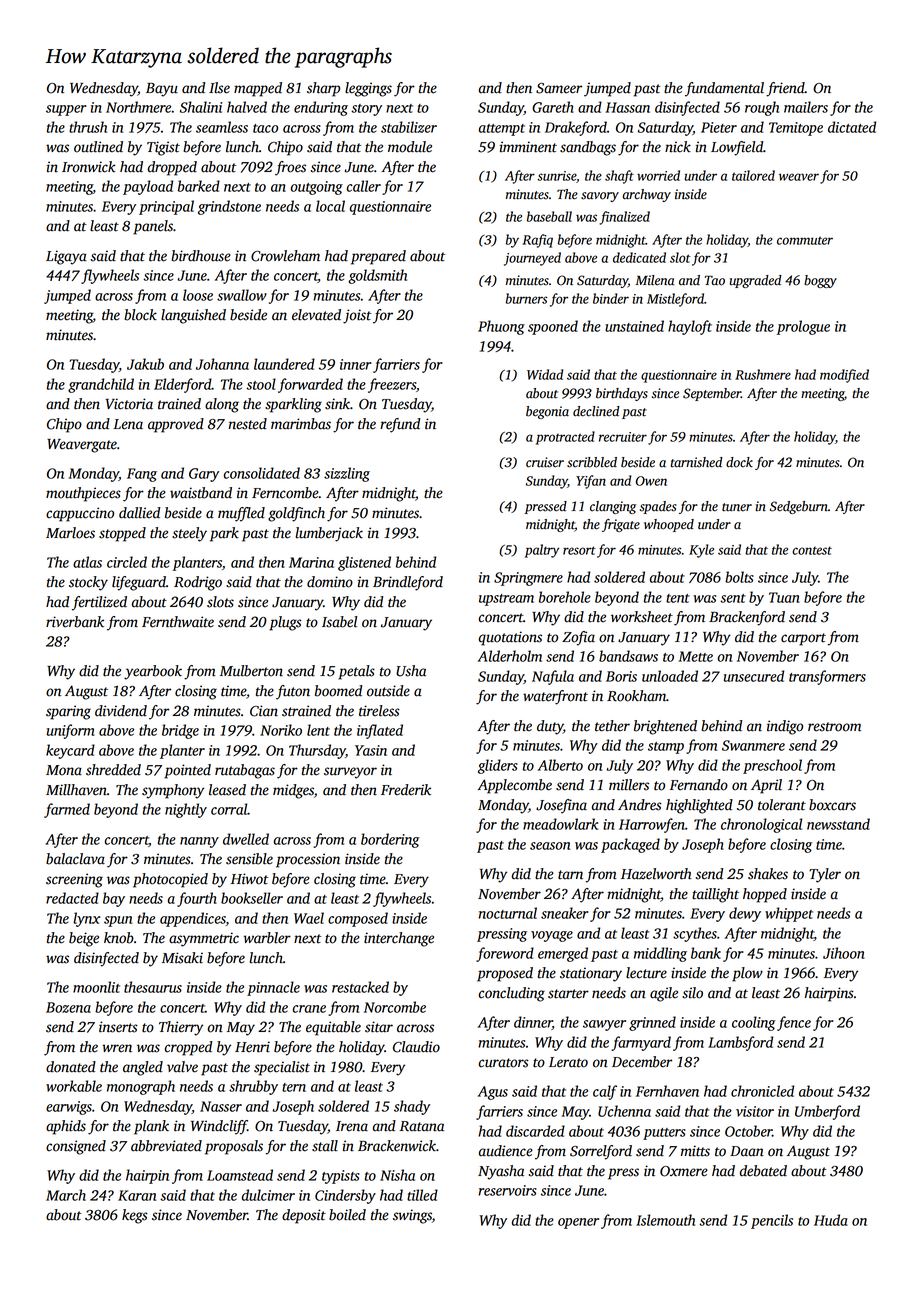  What do you see at coordinates (101, 385) in the screenshot?
I see `grandchild` at bounding box center [101, 385].
